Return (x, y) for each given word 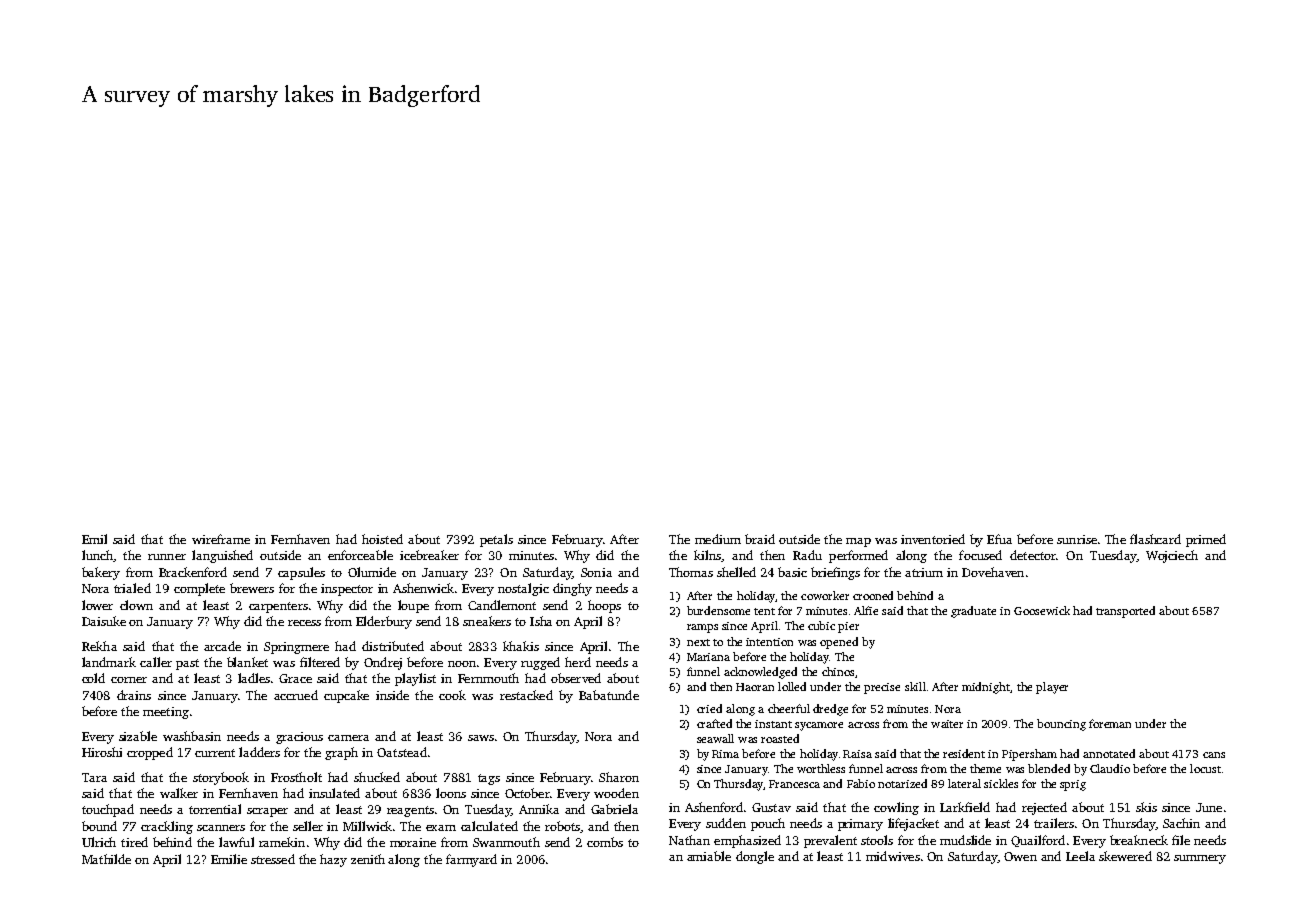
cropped (150, 753)
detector (1033, 555)
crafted (714, 723)
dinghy (572, 589)
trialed (132, 588)
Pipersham (1029, 755)
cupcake (346, 696)
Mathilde (106, 859)
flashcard (1155, 539)
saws (481, 738)
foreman (1110, 723)
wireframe (221, 539)
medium (718, 539)
